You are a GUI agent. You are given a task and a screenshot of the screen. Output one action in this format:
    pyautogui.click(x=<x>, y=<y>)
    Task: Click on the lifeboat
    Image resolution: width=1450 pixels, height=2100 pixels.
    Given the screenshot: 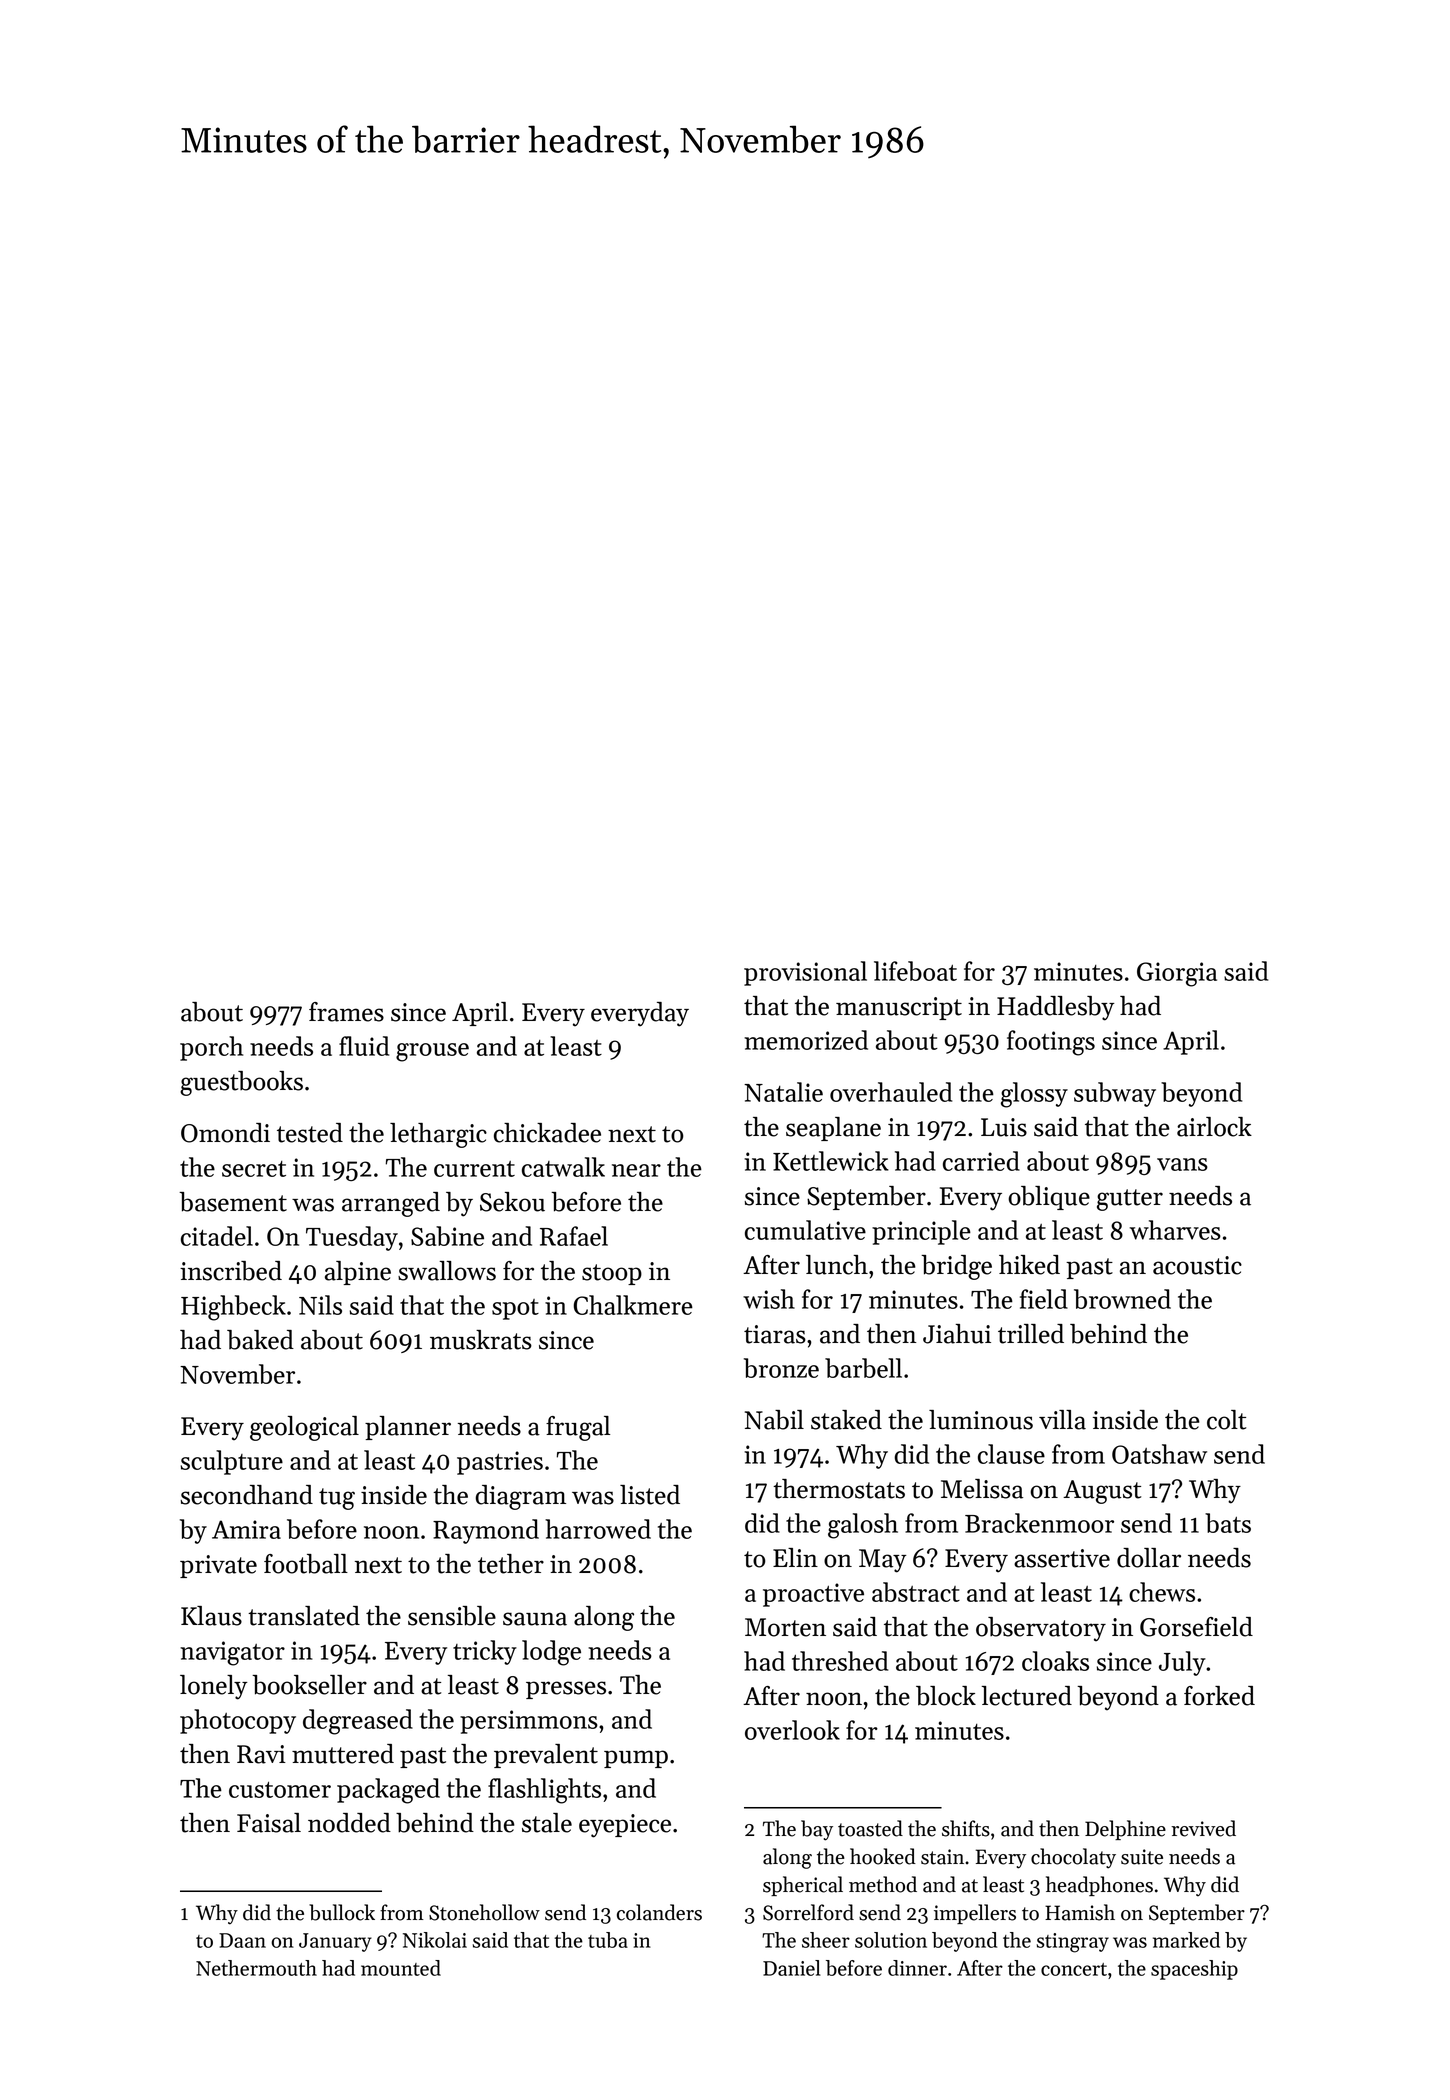 What is the action you would take?
    pyautogui.click(x=915, y=971)
